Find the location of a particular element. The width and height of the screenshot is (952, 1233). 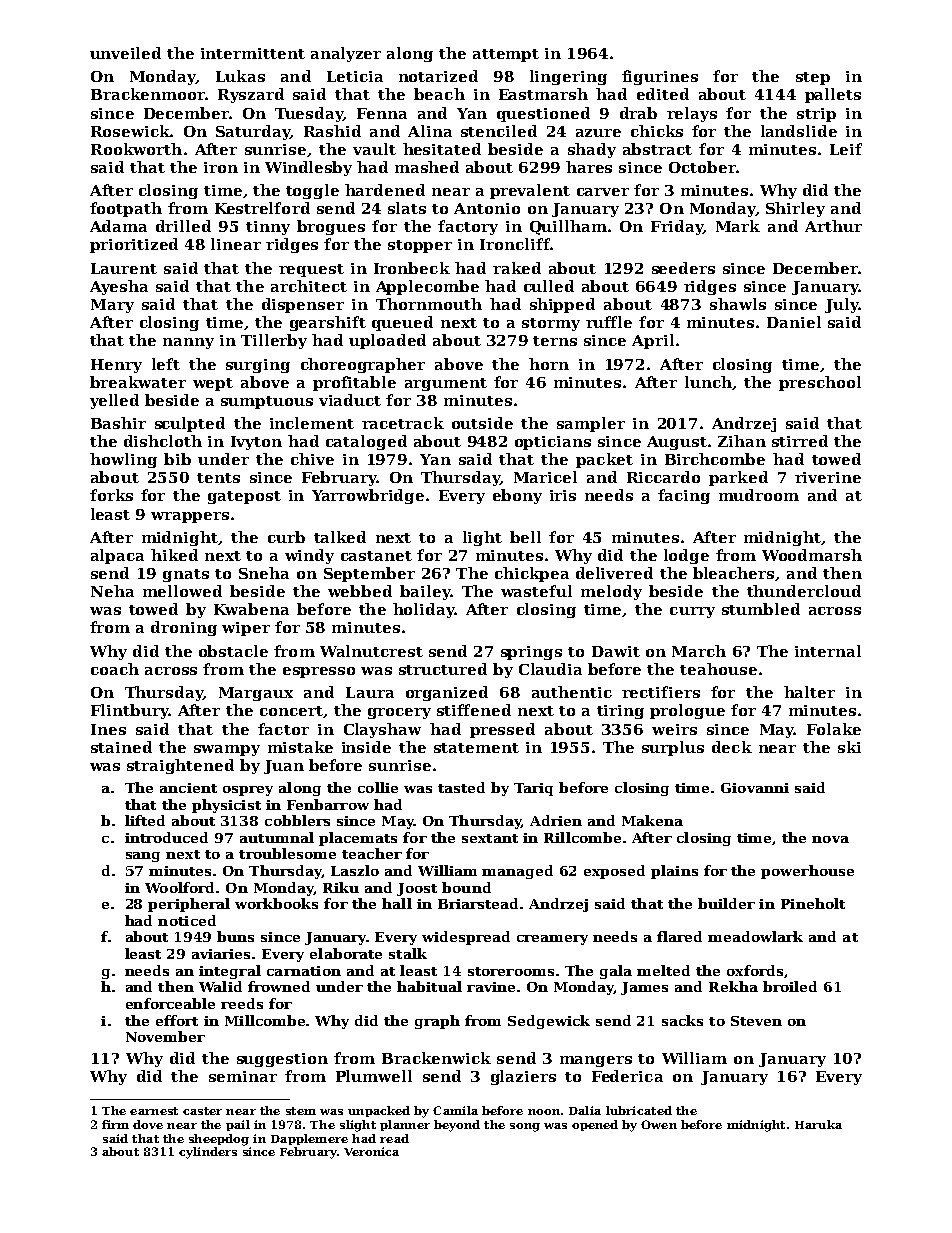

argument is located at coordinates (446, 384).
